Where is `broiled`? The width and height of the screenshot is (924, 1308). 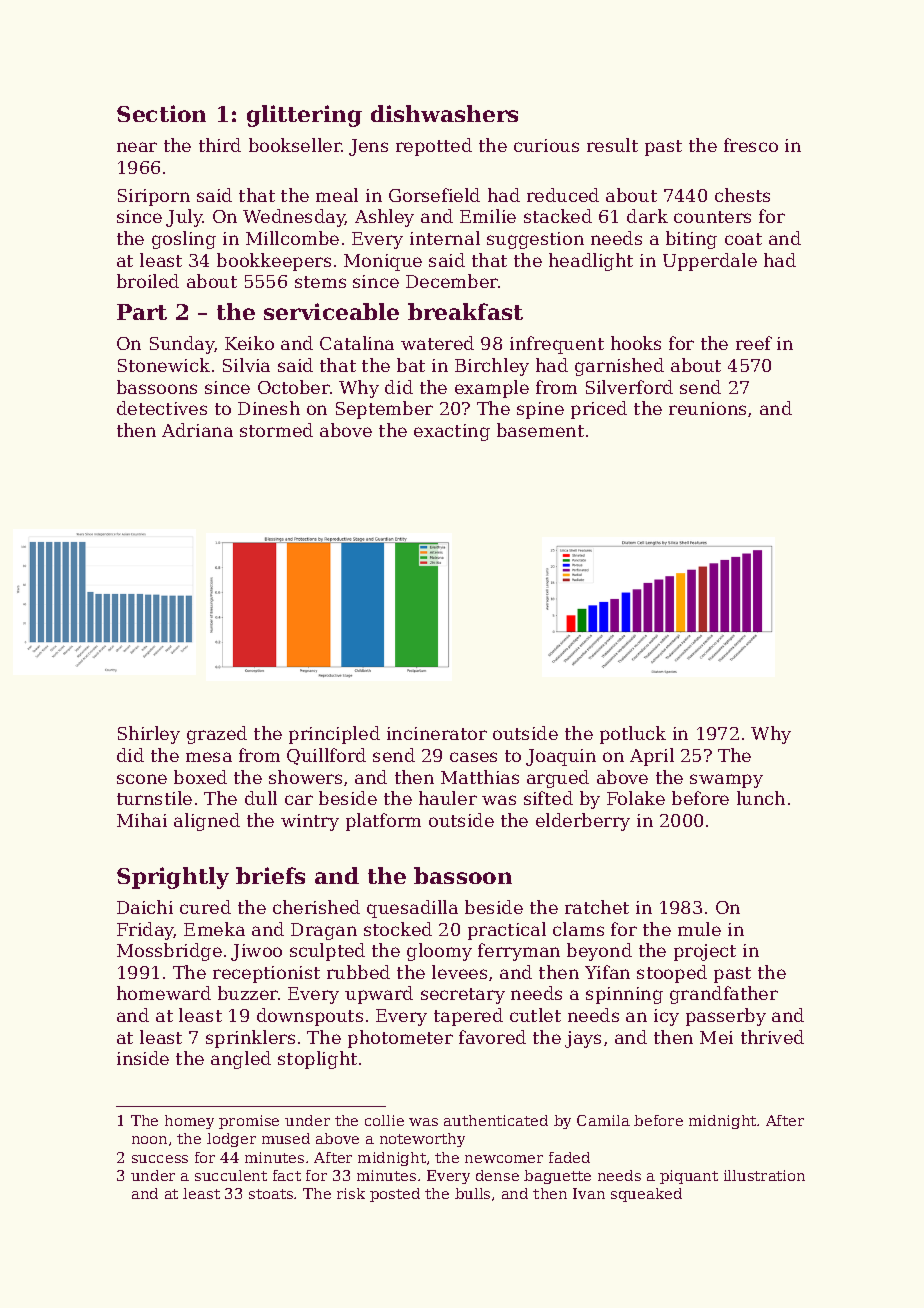
broiled is located at coordinates (148, 281).
